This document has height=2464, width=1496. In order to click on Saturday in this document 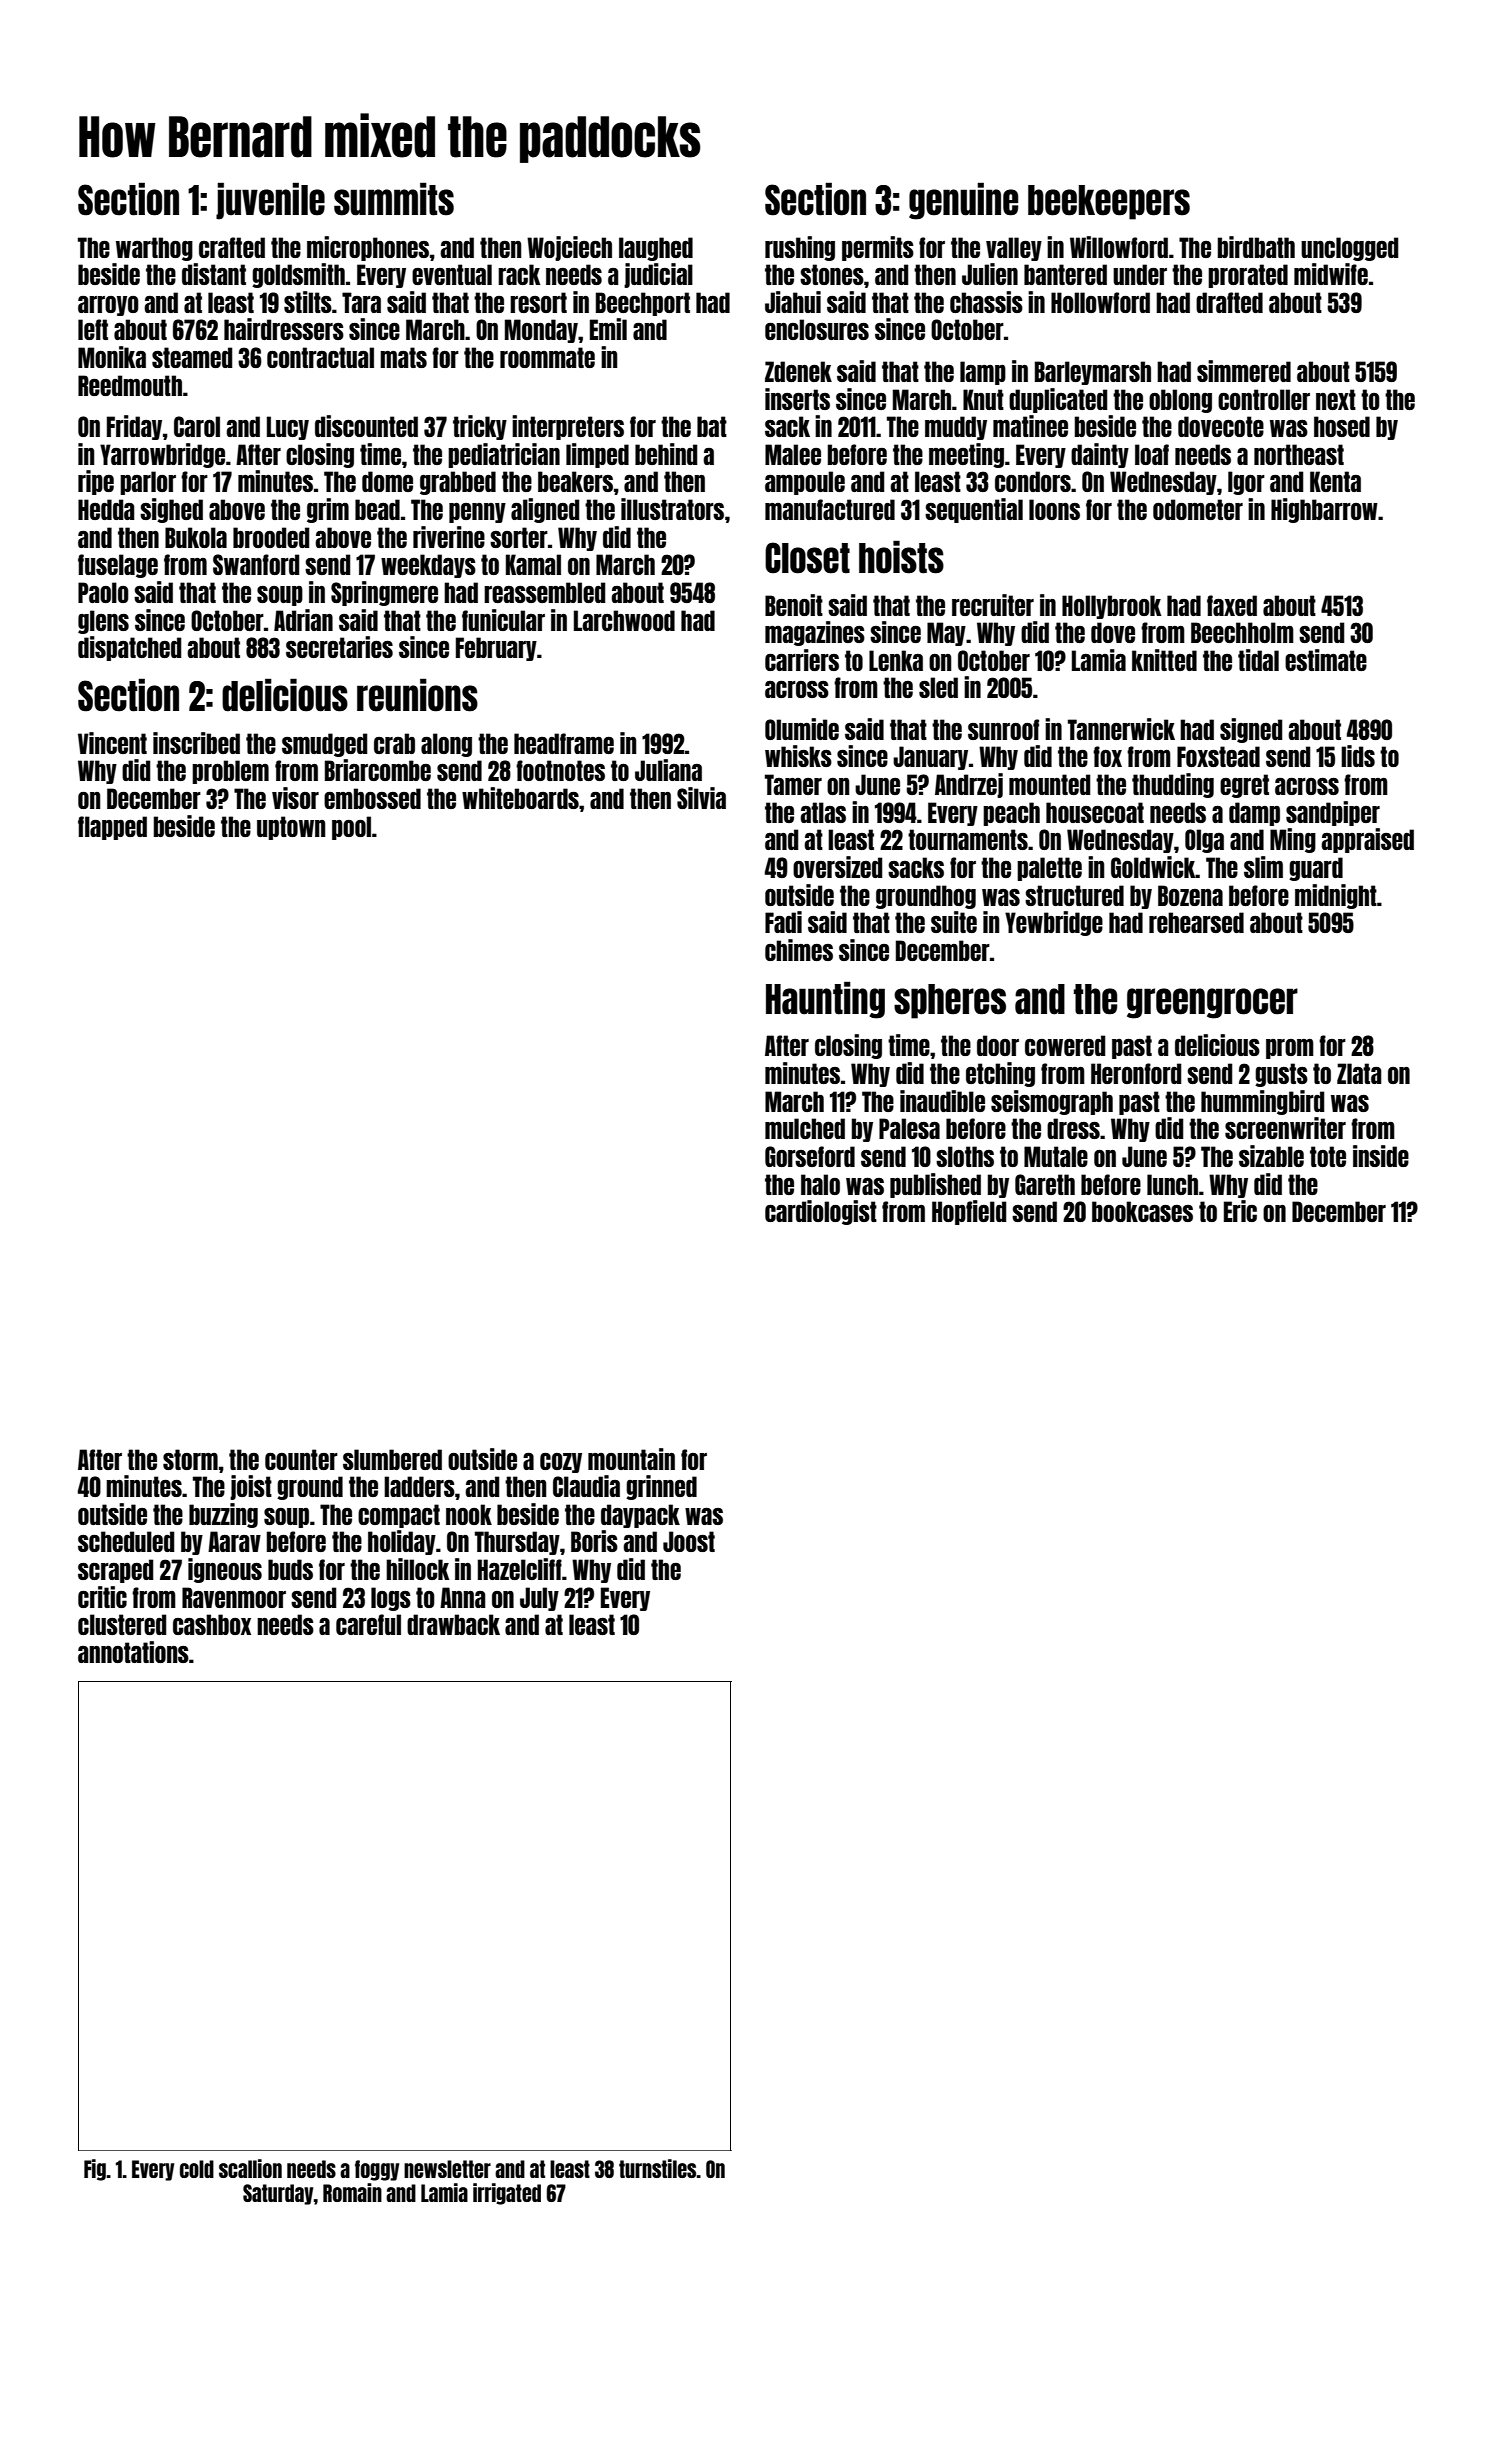, I will do `click(278, 2194)`.
